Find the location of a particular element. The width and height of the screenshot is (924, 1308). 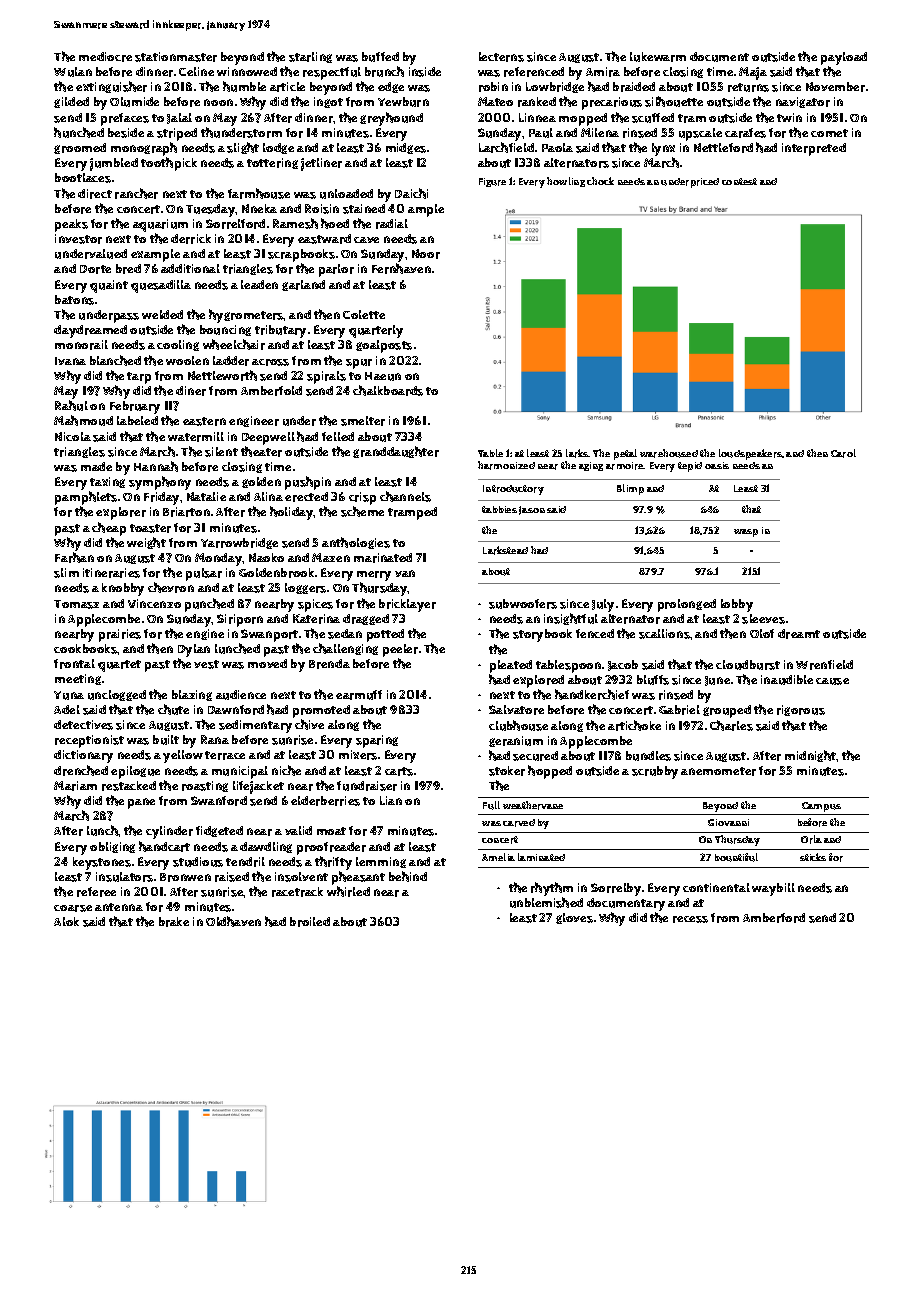

keystones is located at coordinates (102, 863).
